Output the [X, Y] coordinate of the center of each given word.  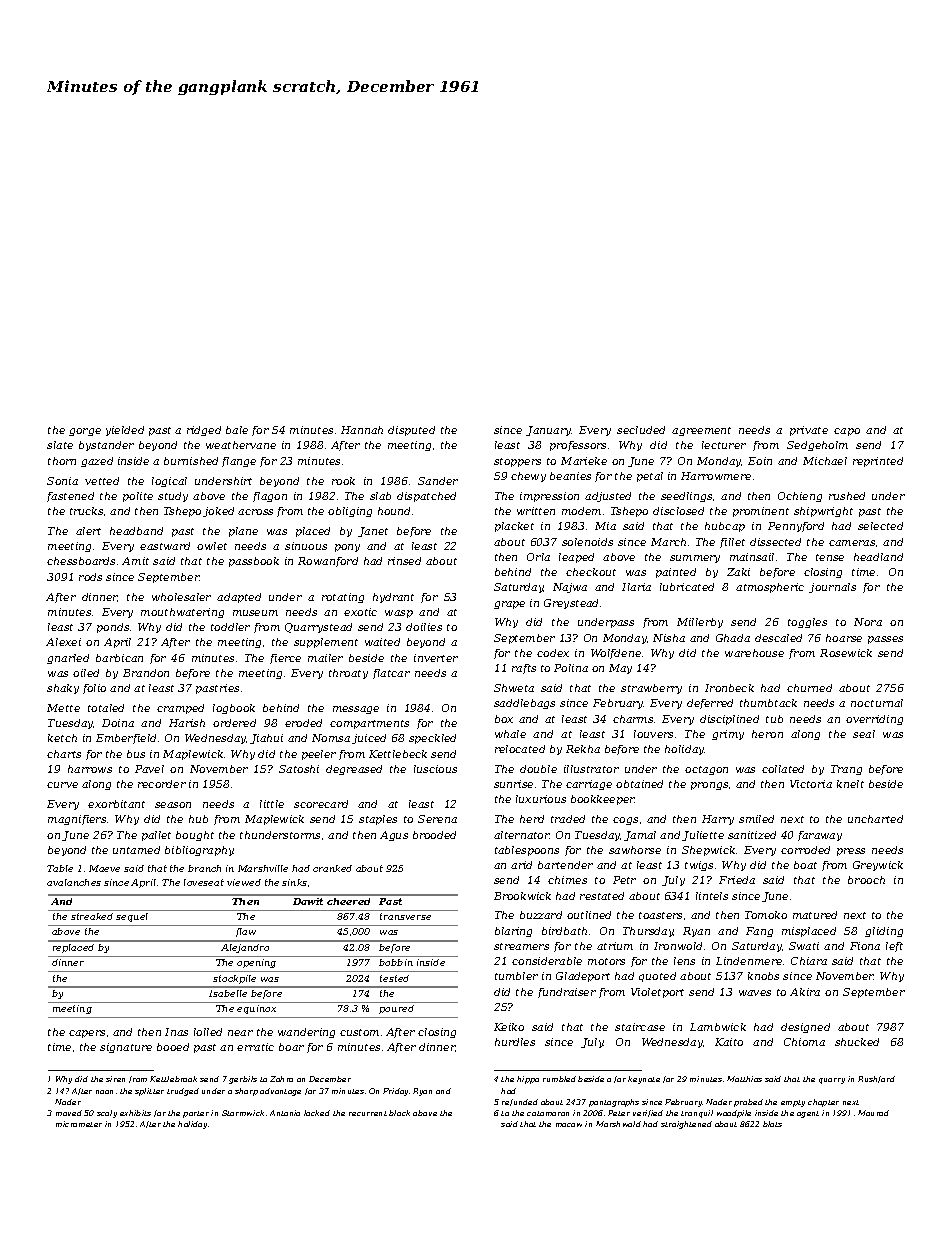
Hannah [362, 430]
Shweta [514, 688]
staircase [640, 1027]
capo [847, 432]
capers [87, 1034]
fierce [285, 659]
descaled [778, 638]
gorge [85, 432]
